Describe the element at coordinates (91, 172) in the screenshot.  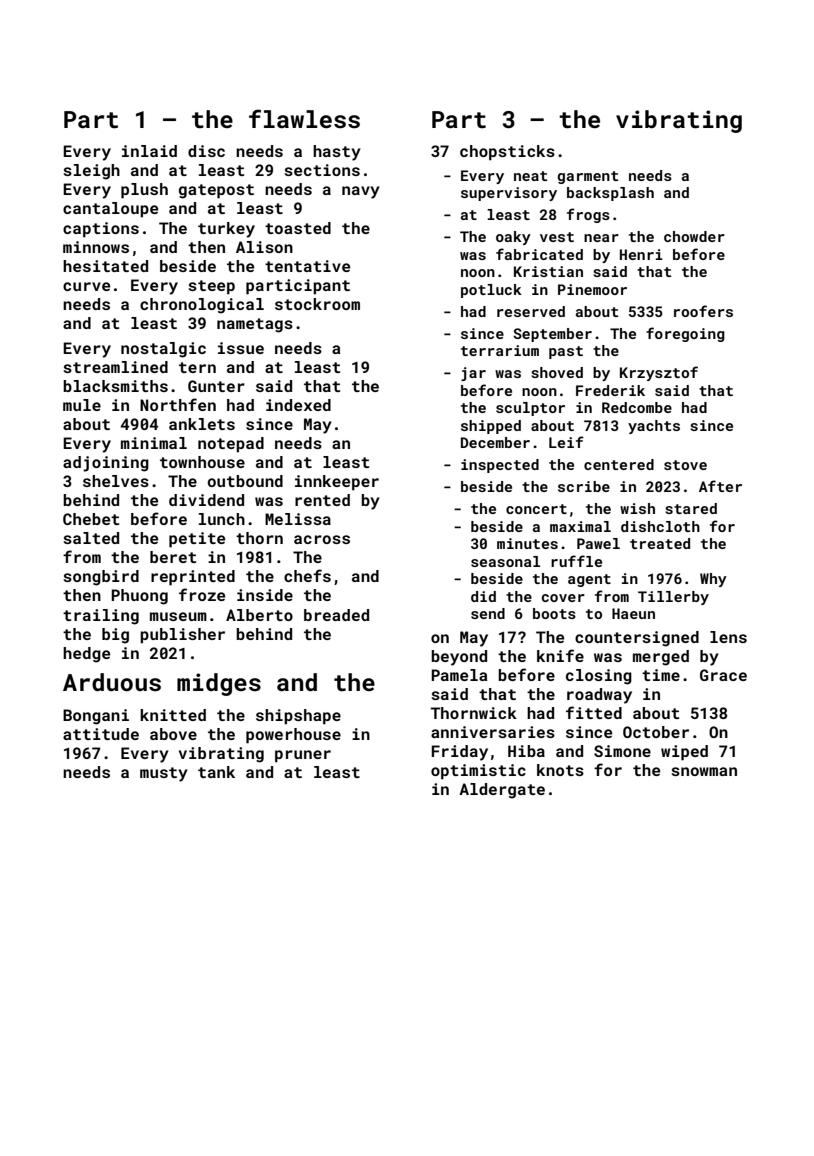
I see `sleigh` at that location.
